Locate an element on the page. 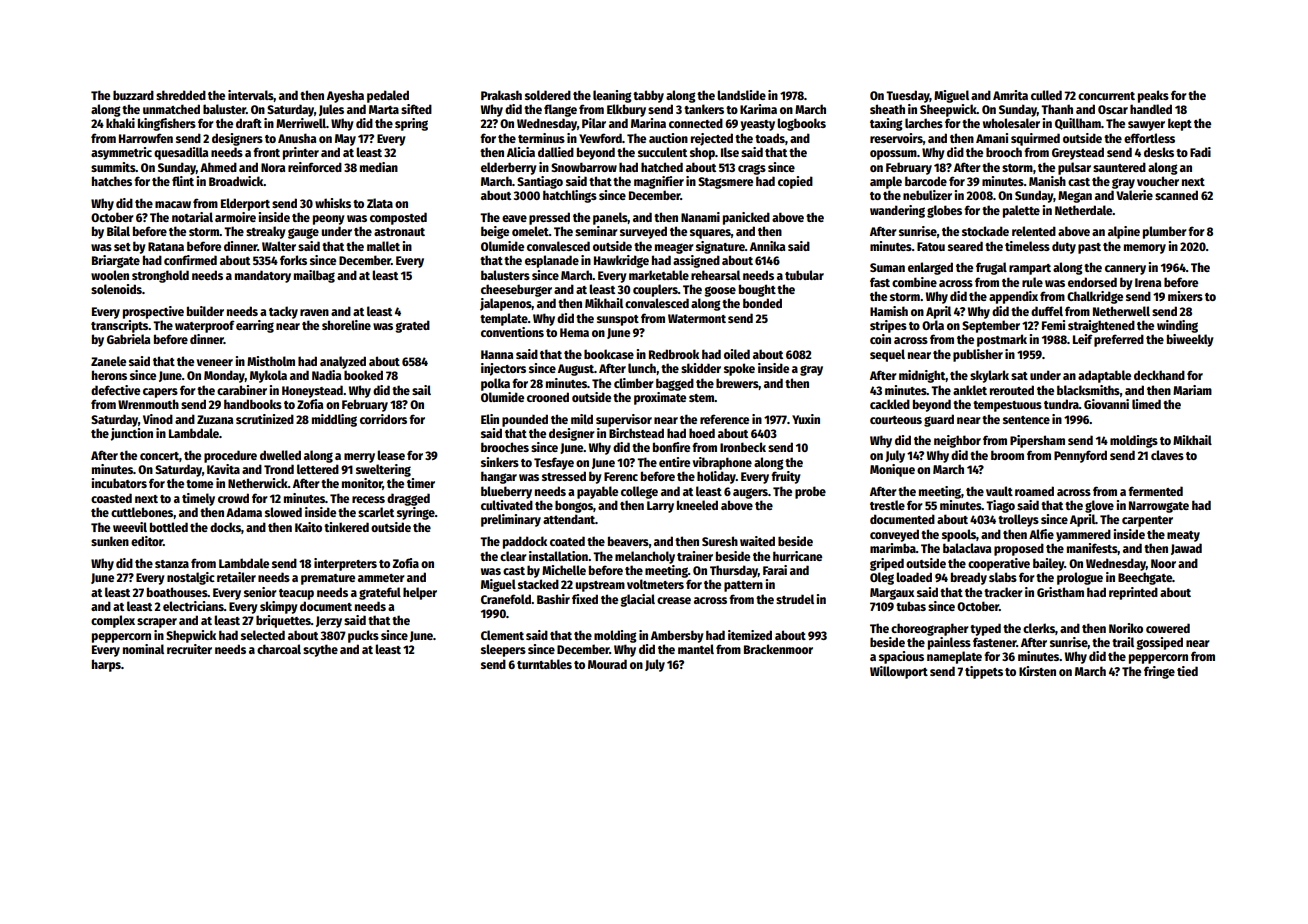 The width and height of the page is (1308, 924). Nanami is located at coordinates (700, 217).
